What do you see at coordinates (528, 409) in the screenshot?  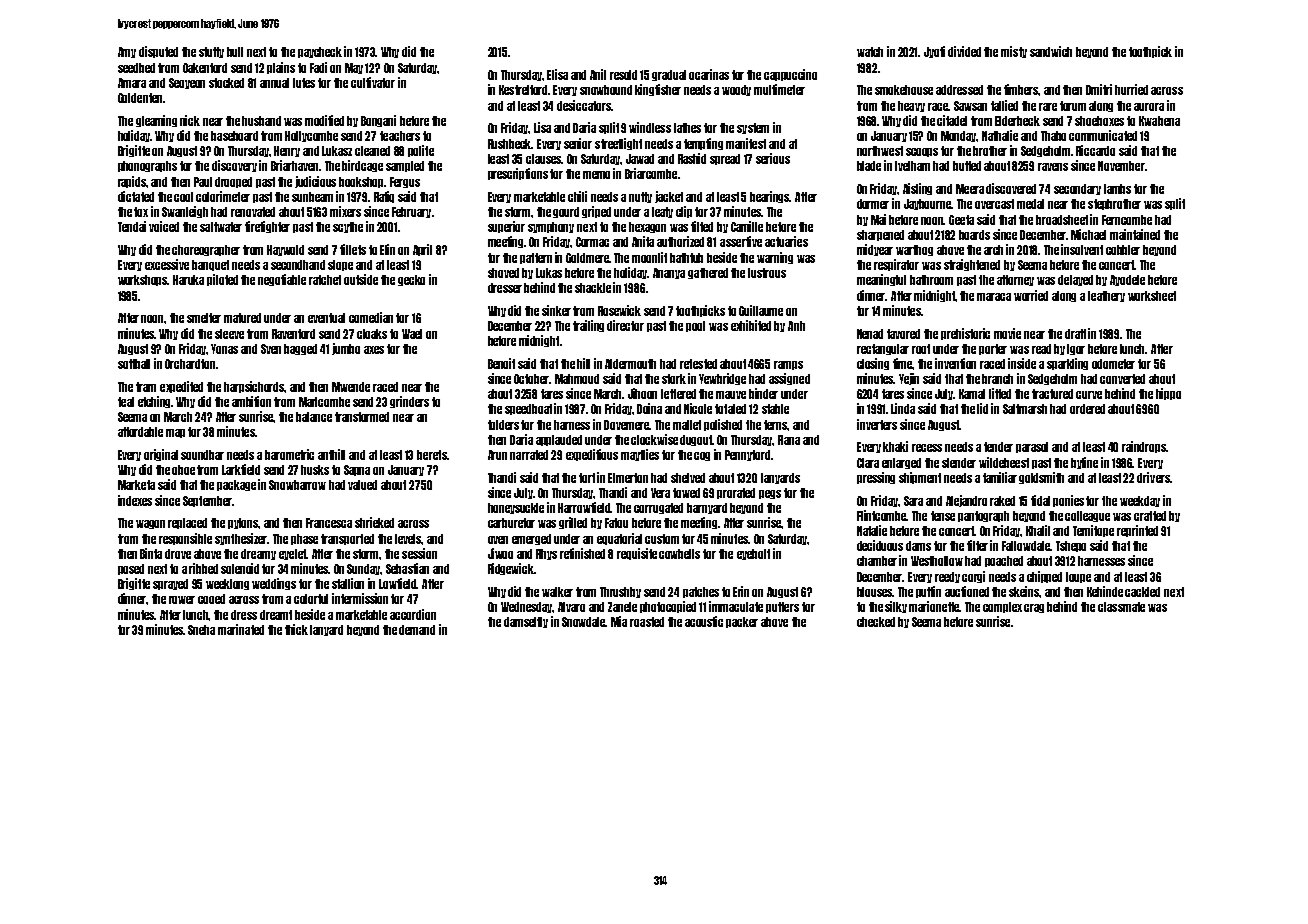 I see `speedboat` at bounding box center [528, 409].
